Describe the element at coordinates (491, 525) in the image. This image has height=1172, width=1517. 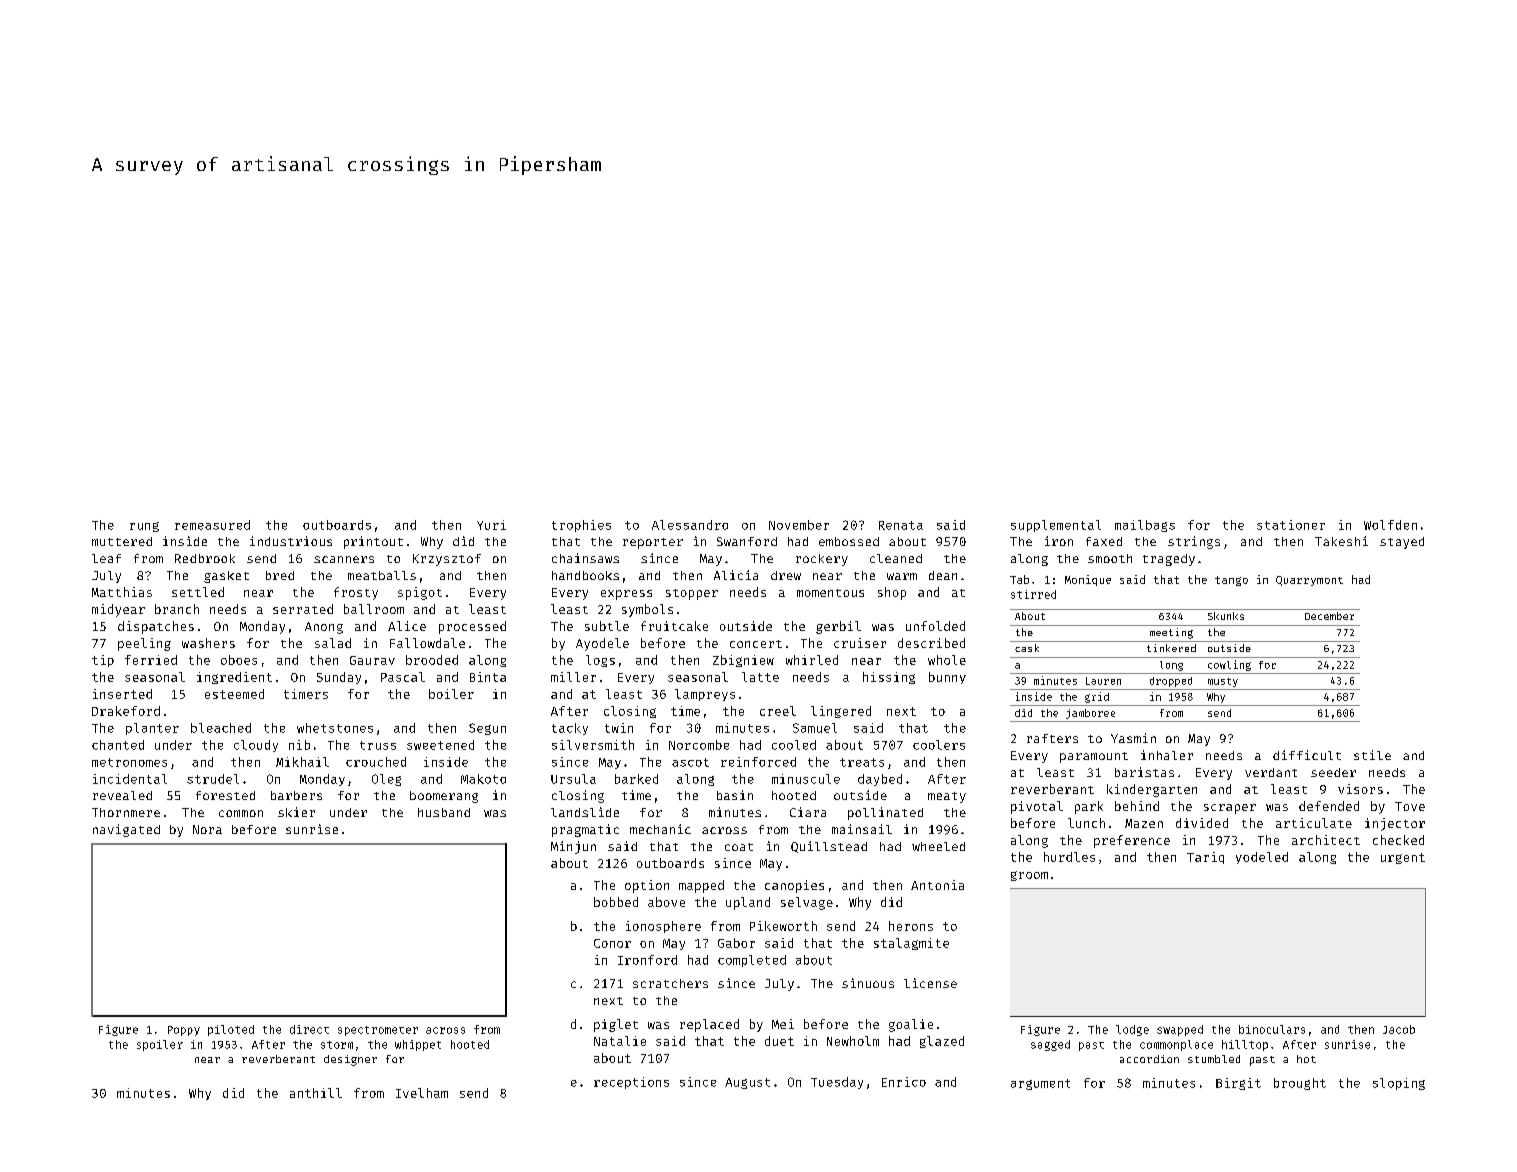
I see `Yuri` at that location.
